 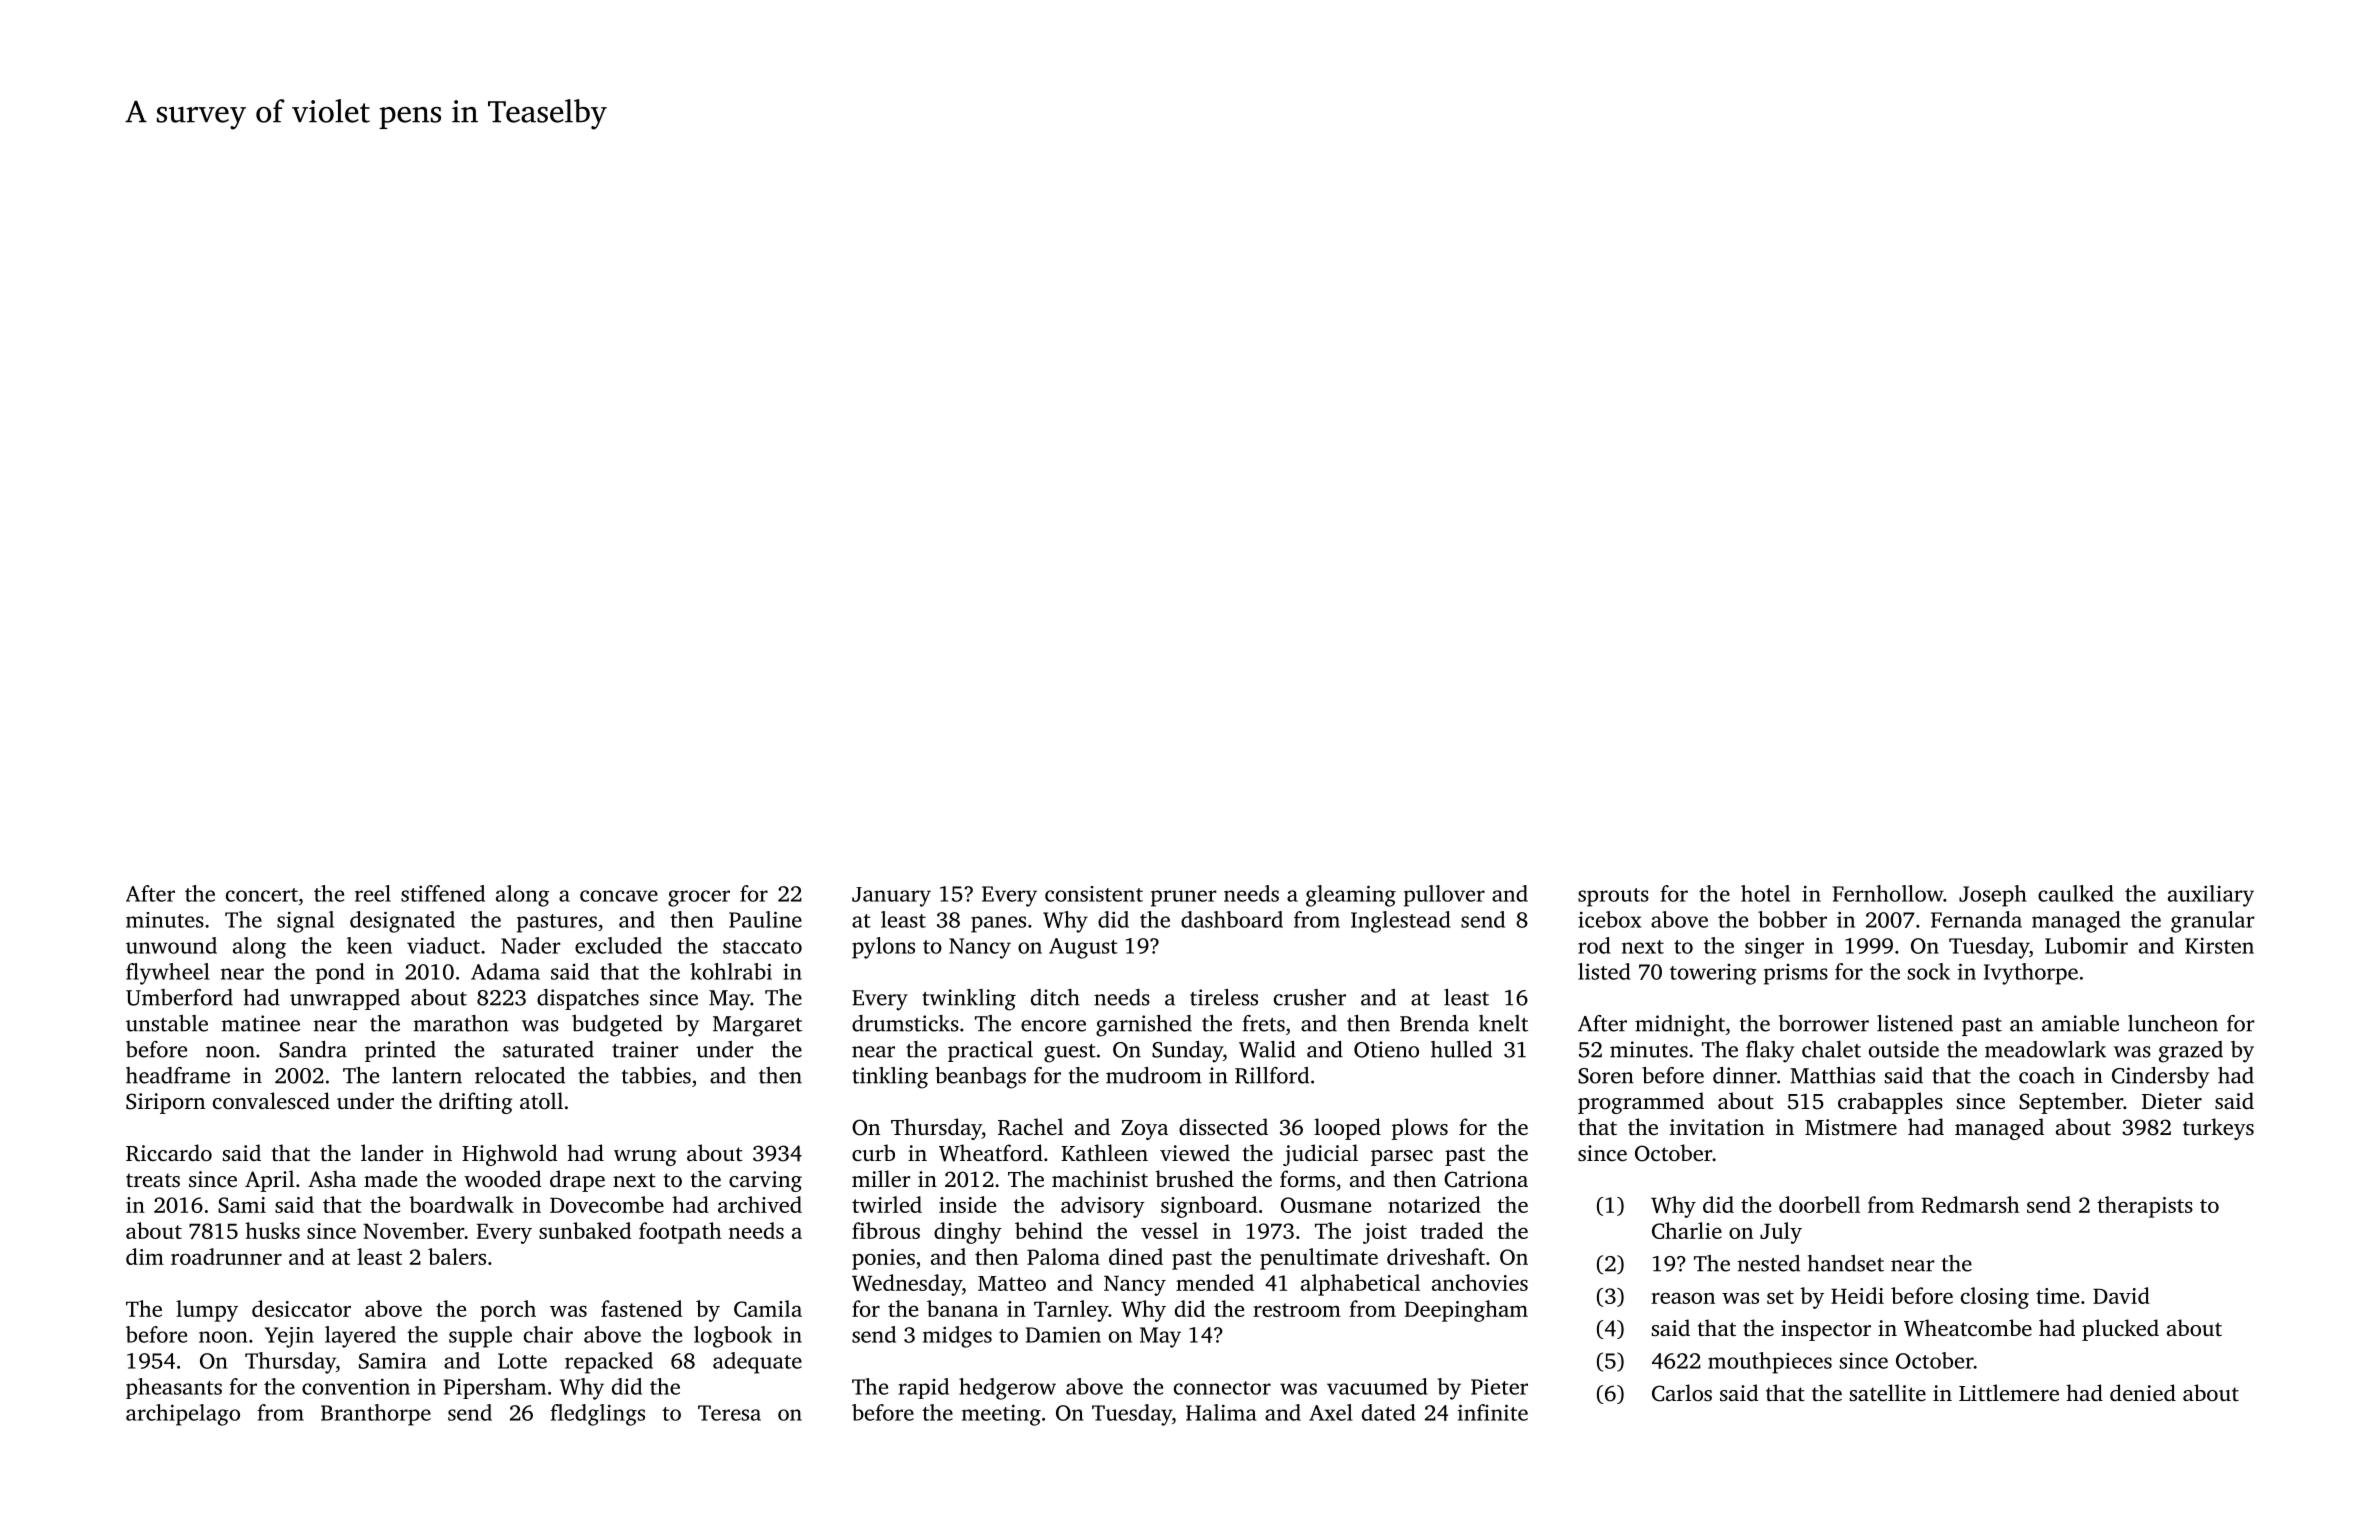 What do you see at coordinates (1063, 1334) in the document?
I see `Damien` at bounding box center [1063, 1334].
